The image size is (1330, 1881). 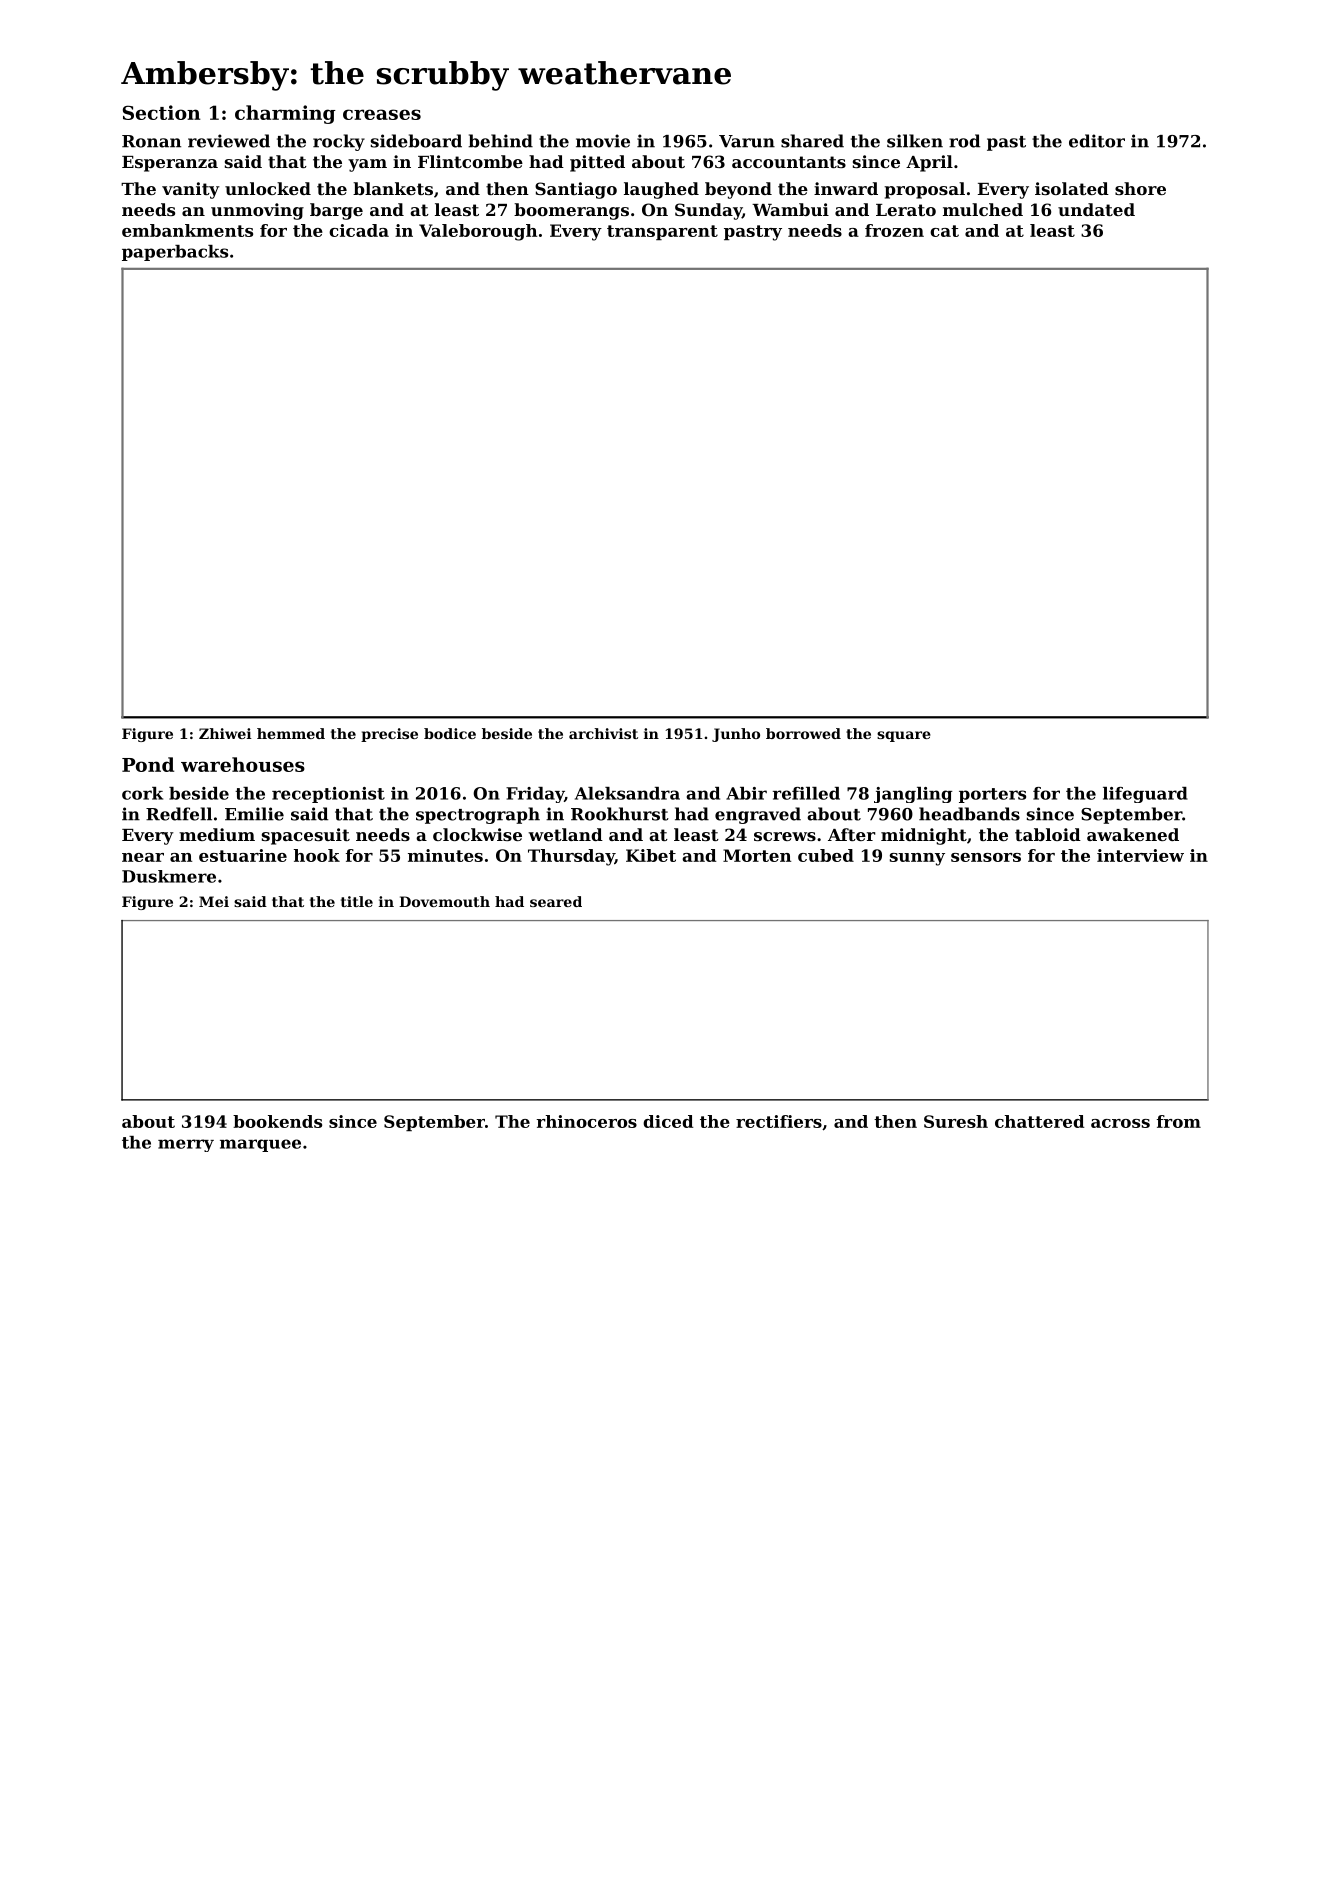 What do you see at coordinates (757, 855) in the page?
I see `Morten` at bounding box center [757, 855].
